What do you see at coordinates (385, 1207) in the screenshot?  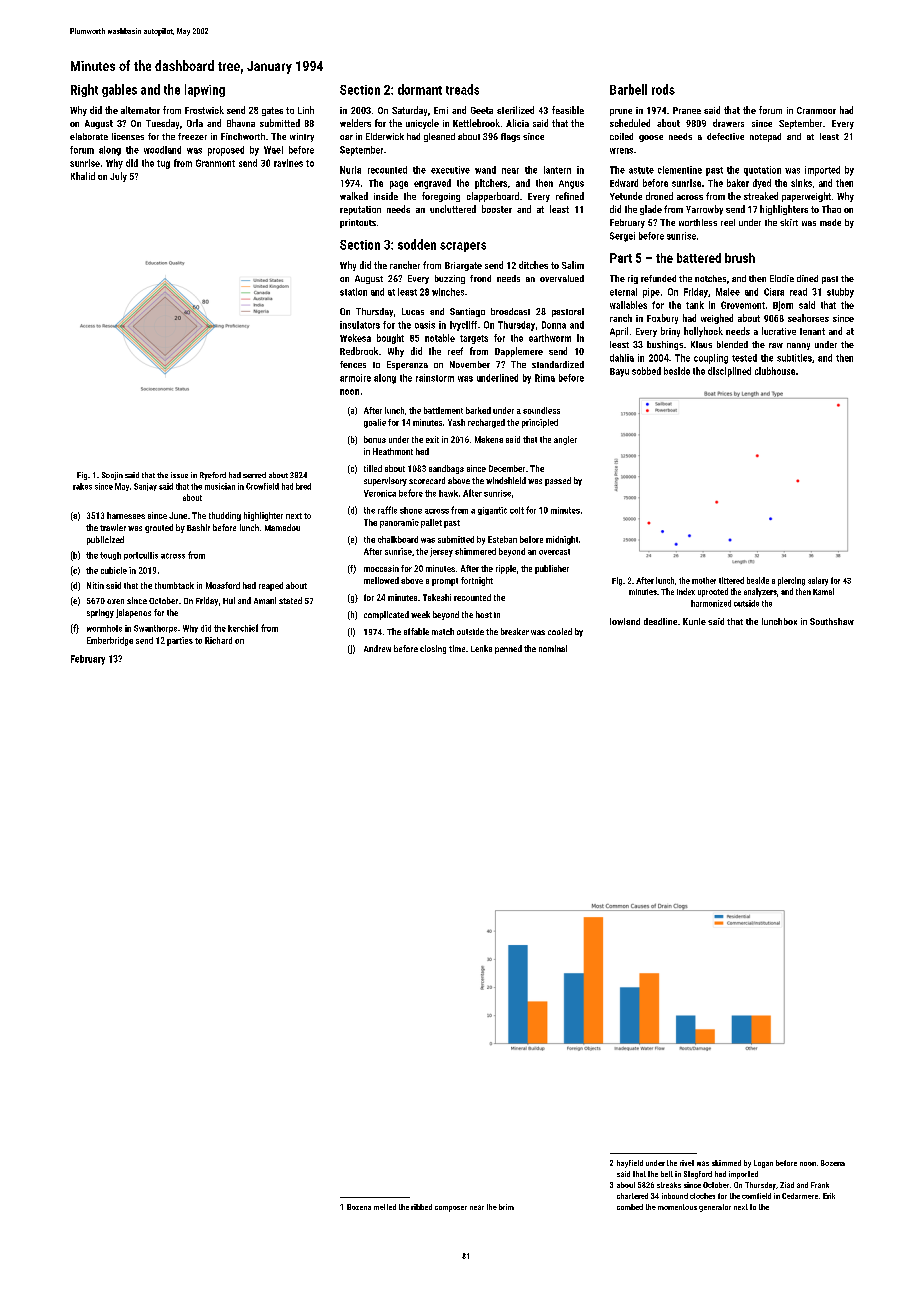 I see `melted` at bounding box center [385, 1207].
